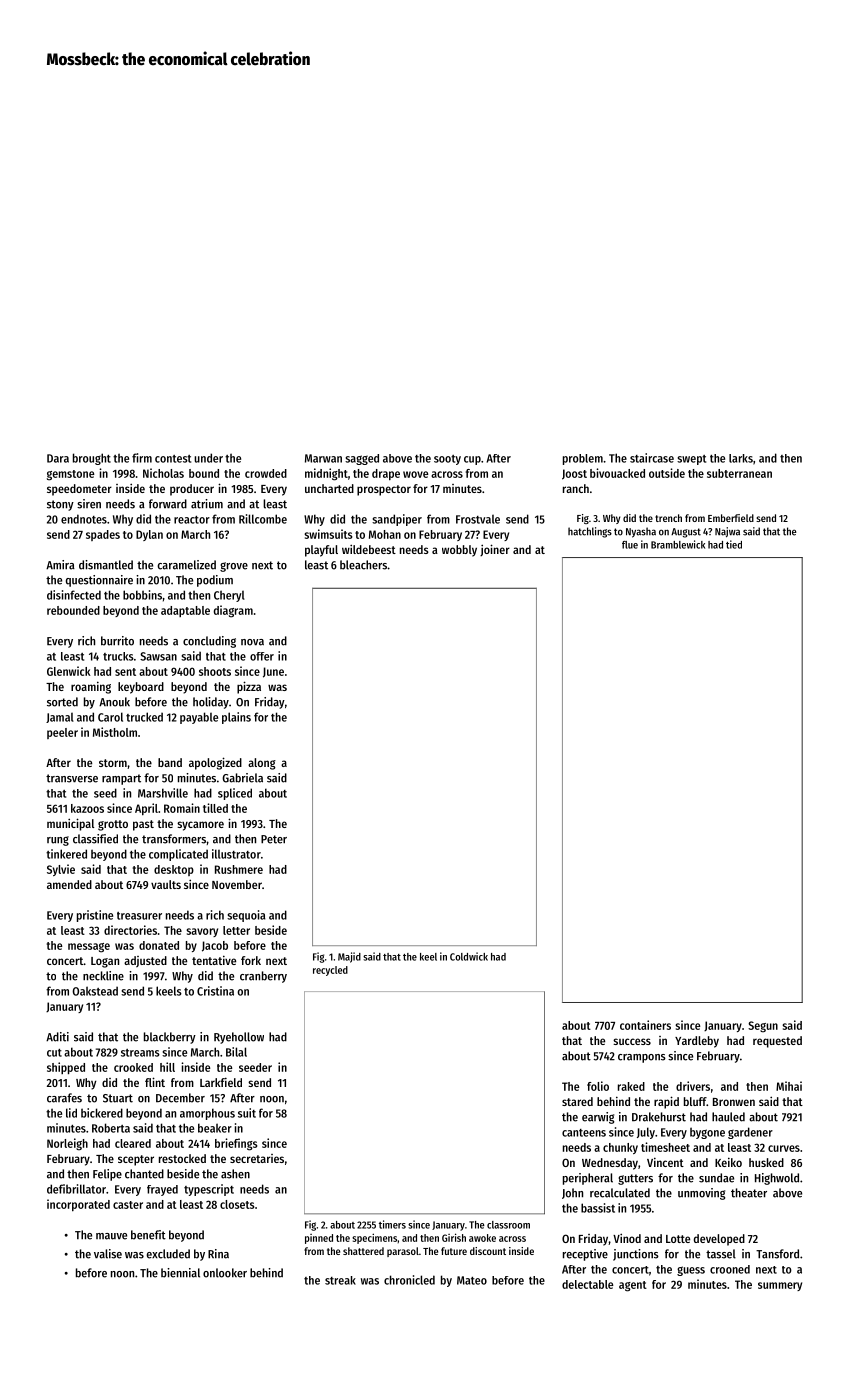 The width and height of the screenshot is (849, 1400). Describe the element at coordinates (76, 1189) in the screenshot. I see `defibrillator` at that location.
